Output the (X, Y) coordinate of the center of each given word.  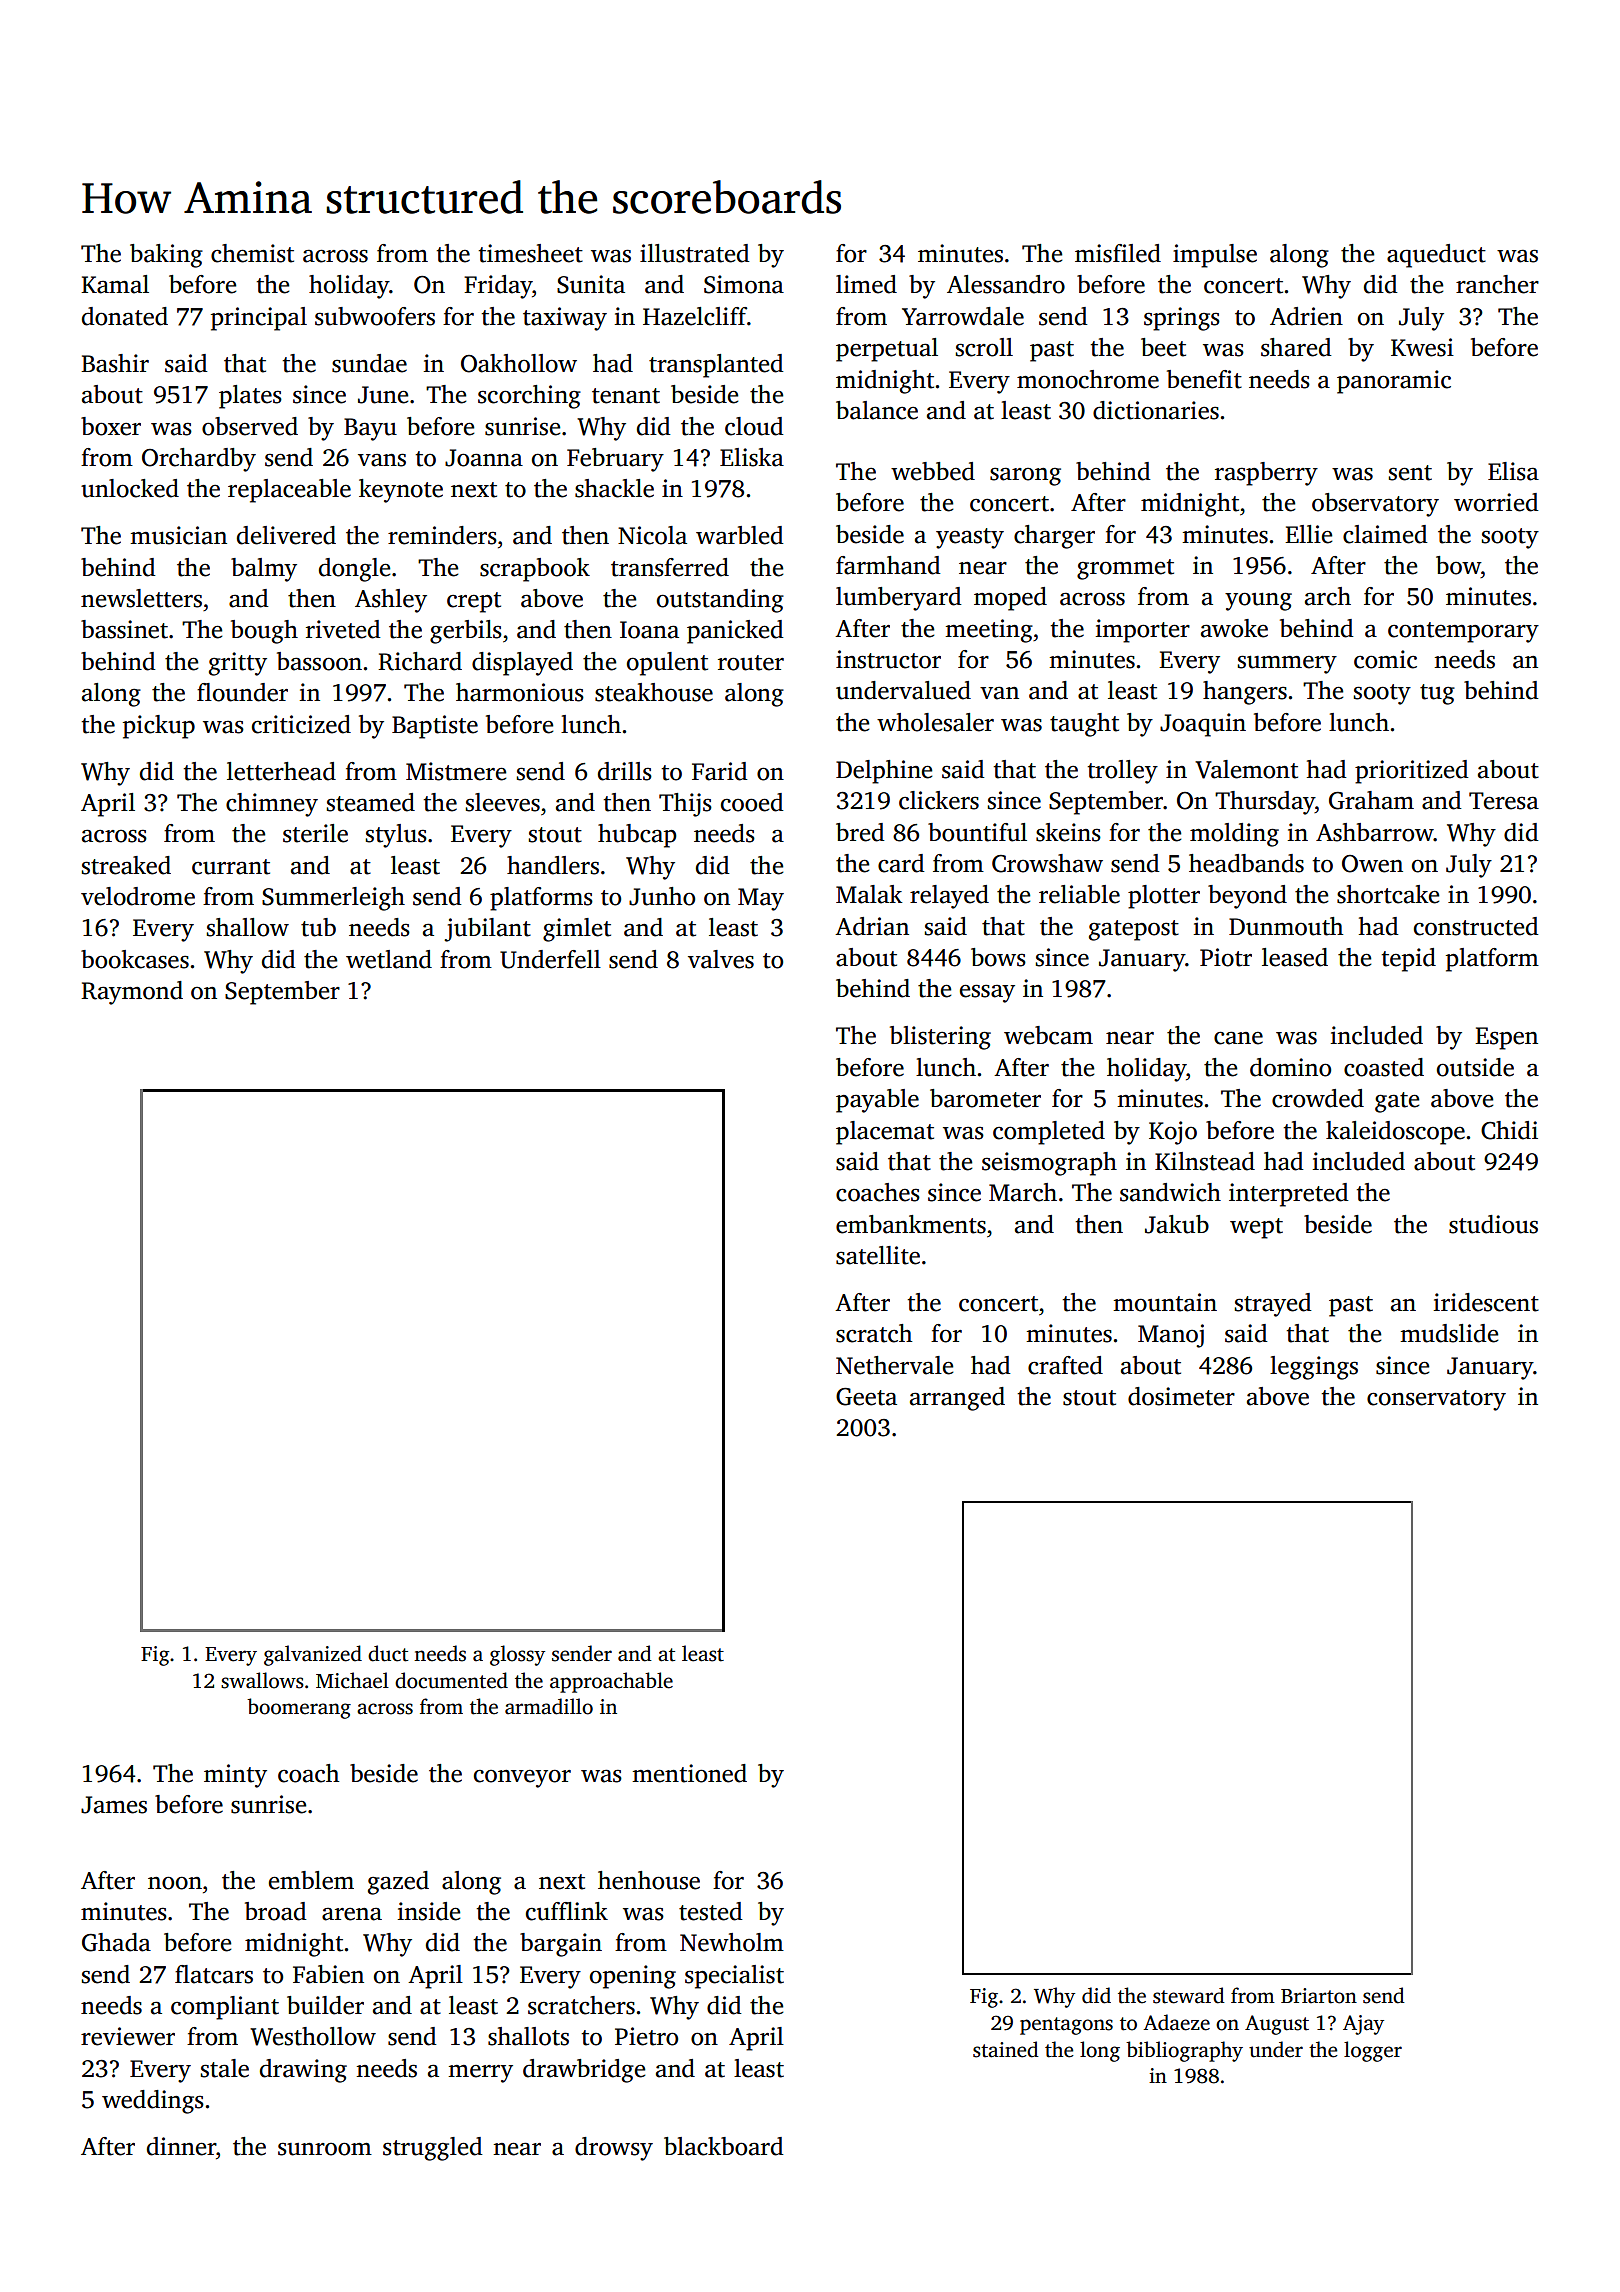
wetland (389, 959)
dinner (181, 2146)
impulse (1215, 256)
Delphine (884, 772)
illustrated (695, 253)
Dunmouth (1286, 926)
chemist (252, 253)
